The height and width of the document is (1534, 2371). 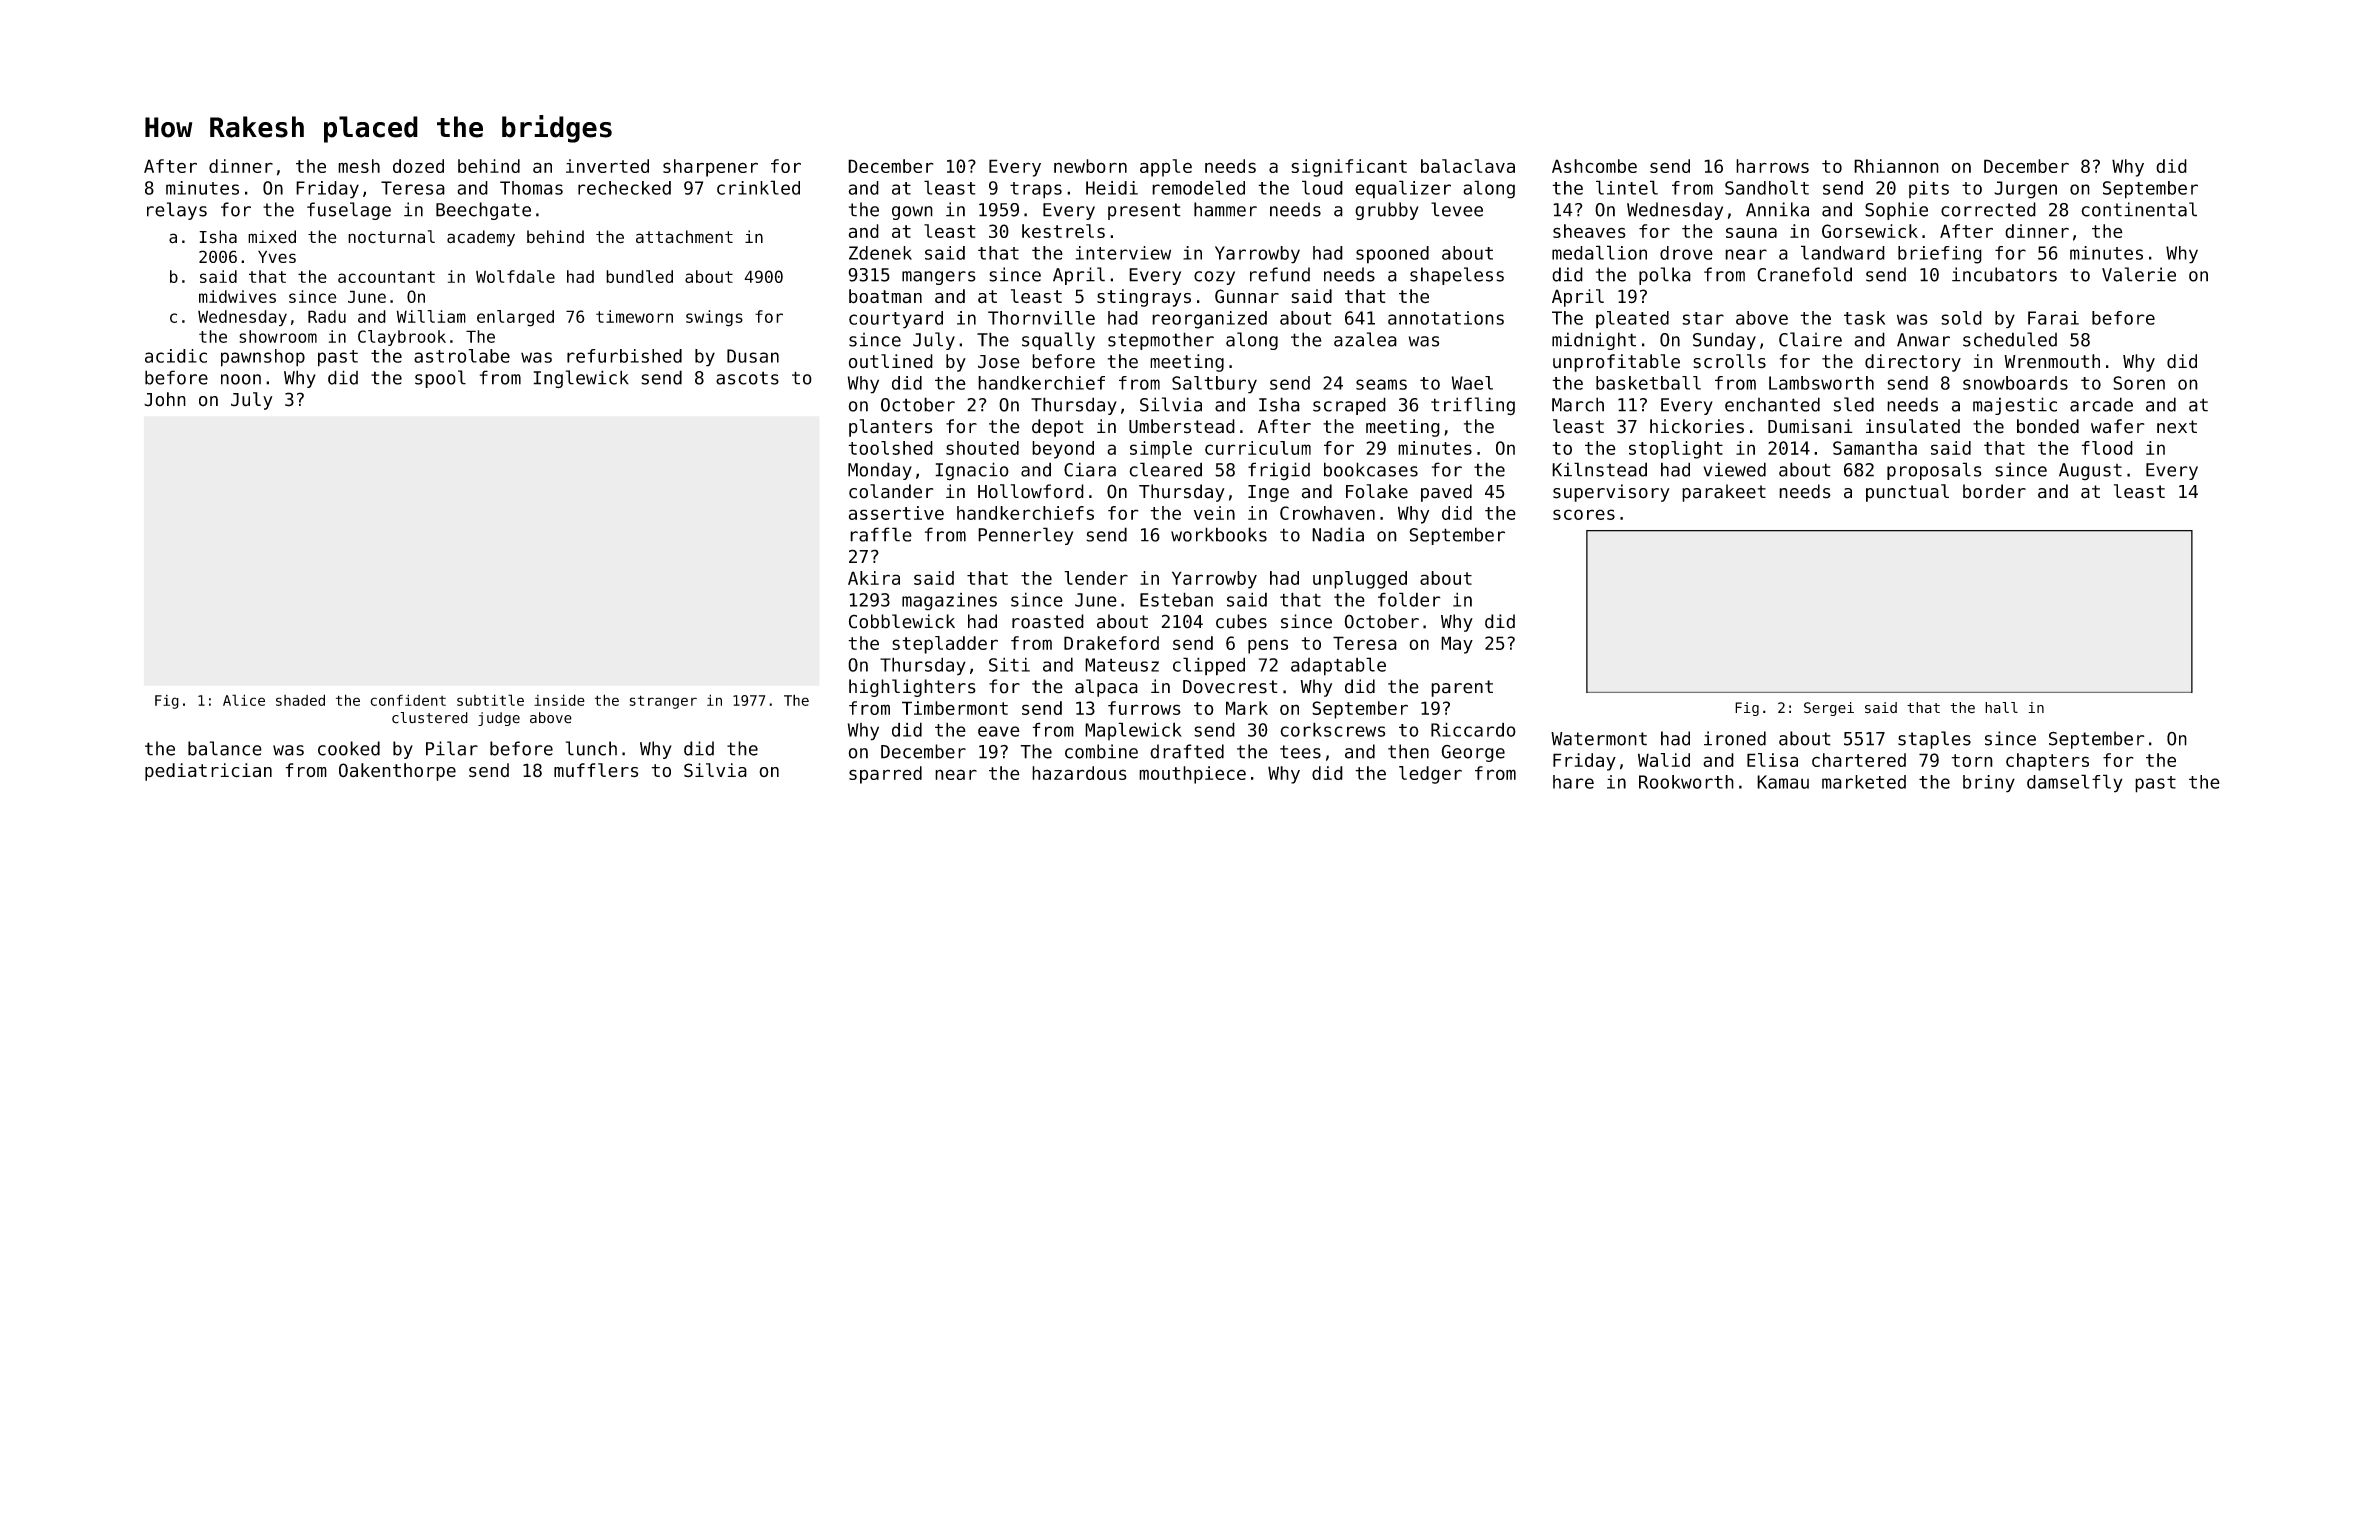 I want to click on corrected, so click(x=1988, y=209).
